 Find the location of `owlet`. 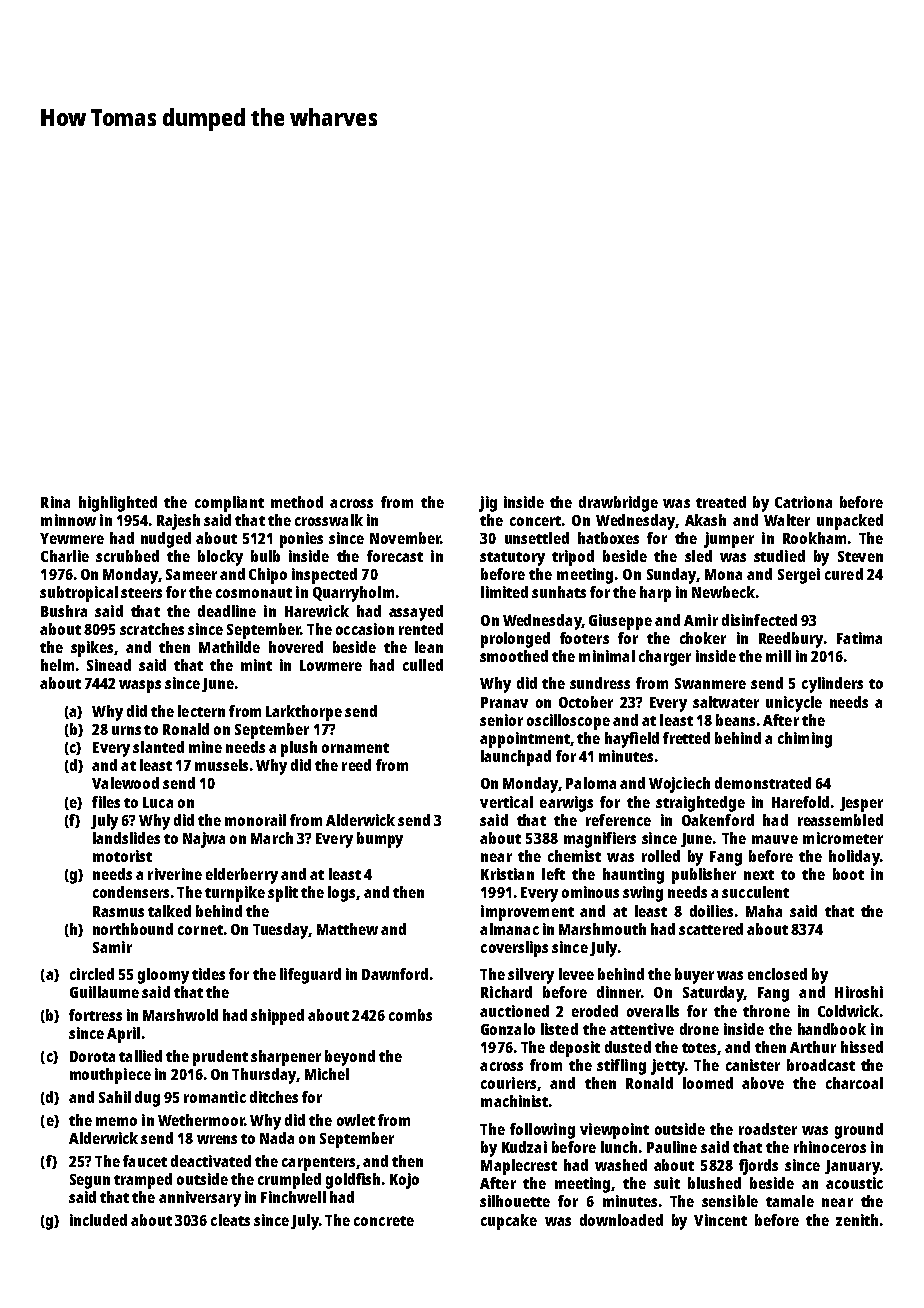

owlet is located at coordinates (356, 1120).
